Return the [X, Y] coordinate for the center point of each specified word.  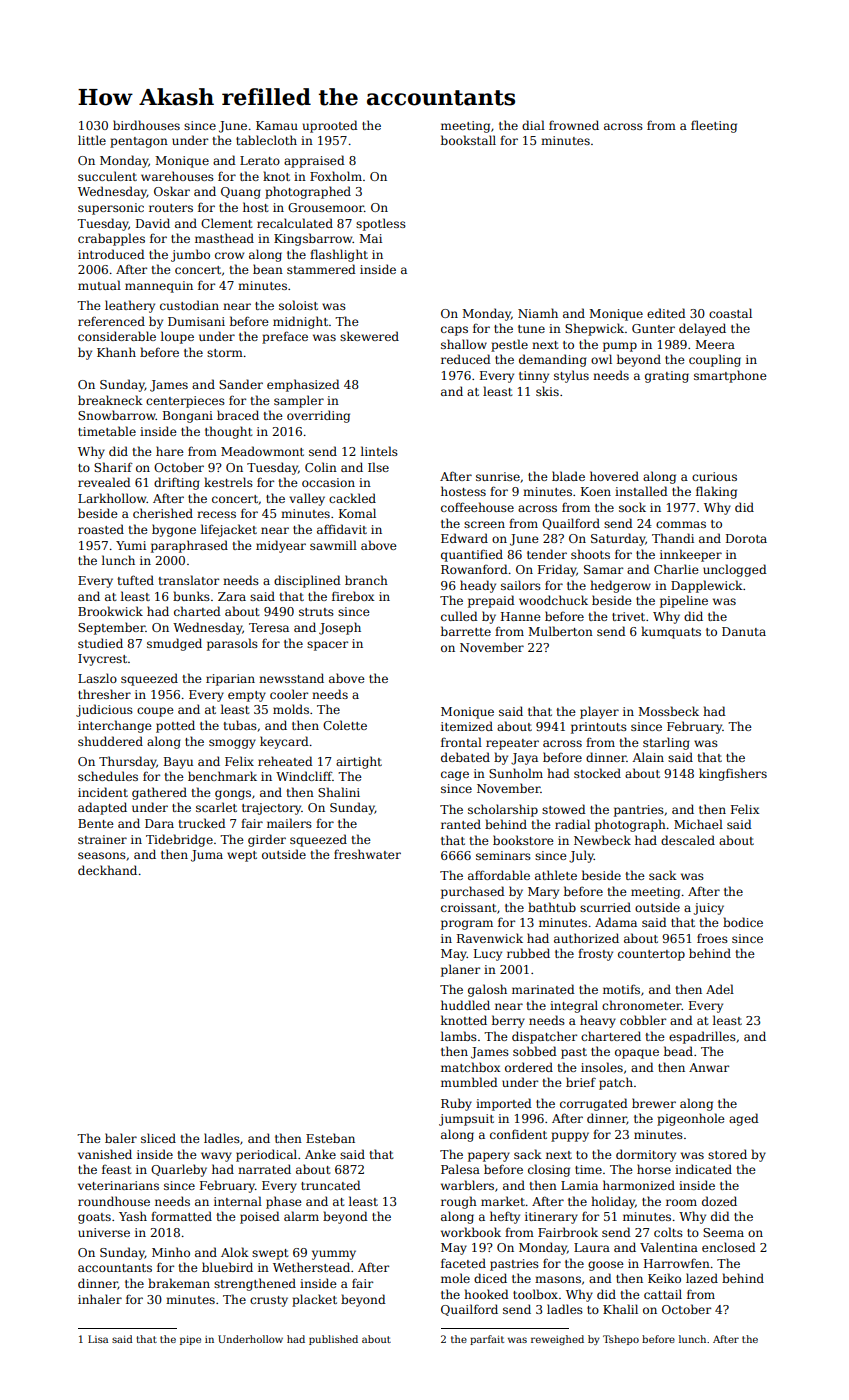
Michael [698, 824]
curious [714, 476]
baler [121, 1138]
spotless [381, 224]
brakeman [179, 1283]
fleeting [714, 126]
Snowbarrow [117, 415]
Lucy [488, 955]
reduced [466, 359]
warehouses [177, 176]
